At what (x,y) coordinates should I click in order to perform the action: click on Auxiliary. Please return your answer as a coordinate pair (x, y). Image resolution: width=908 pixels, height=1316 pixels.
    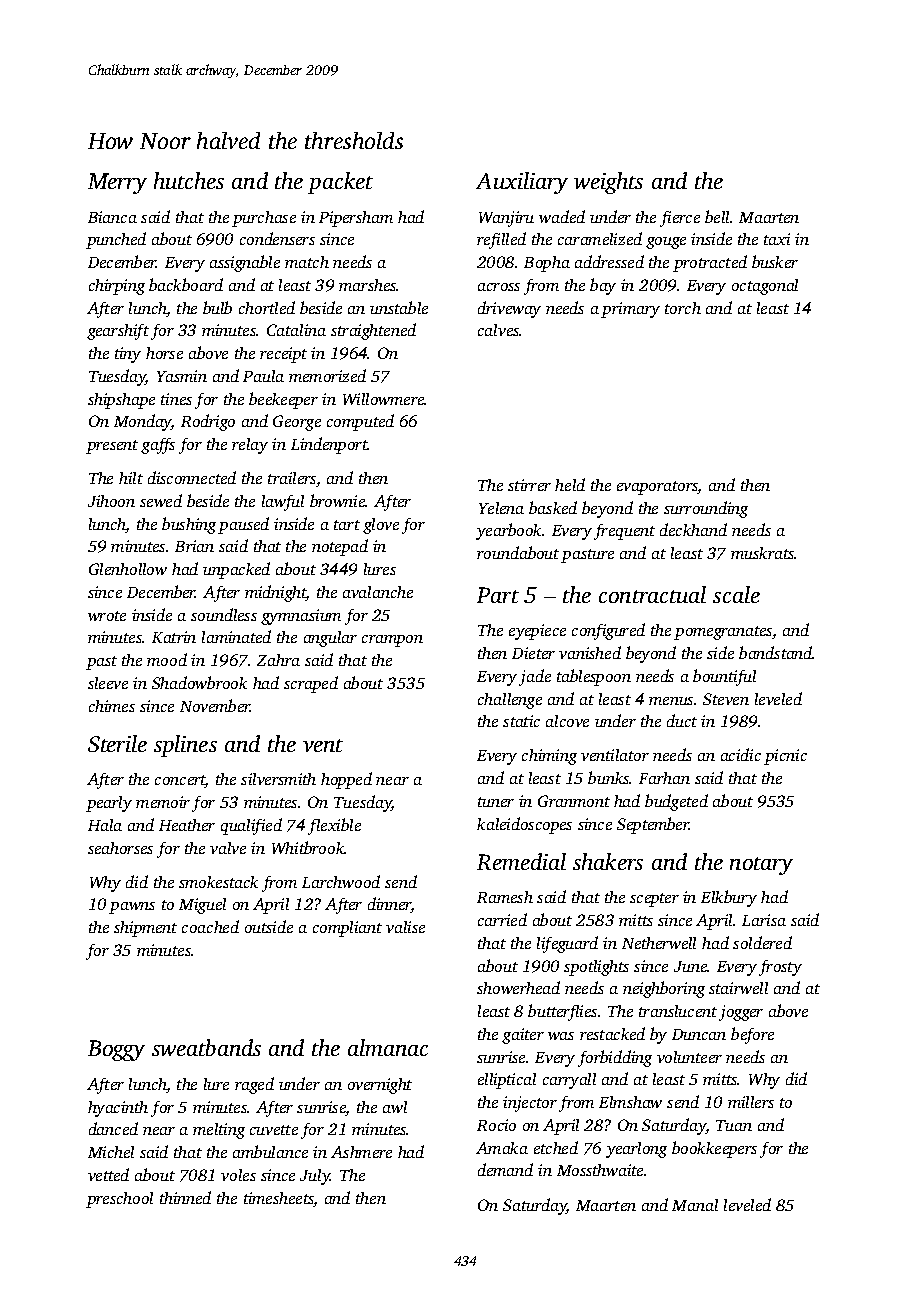
    Looking at the image, I should click on (522, 183).
